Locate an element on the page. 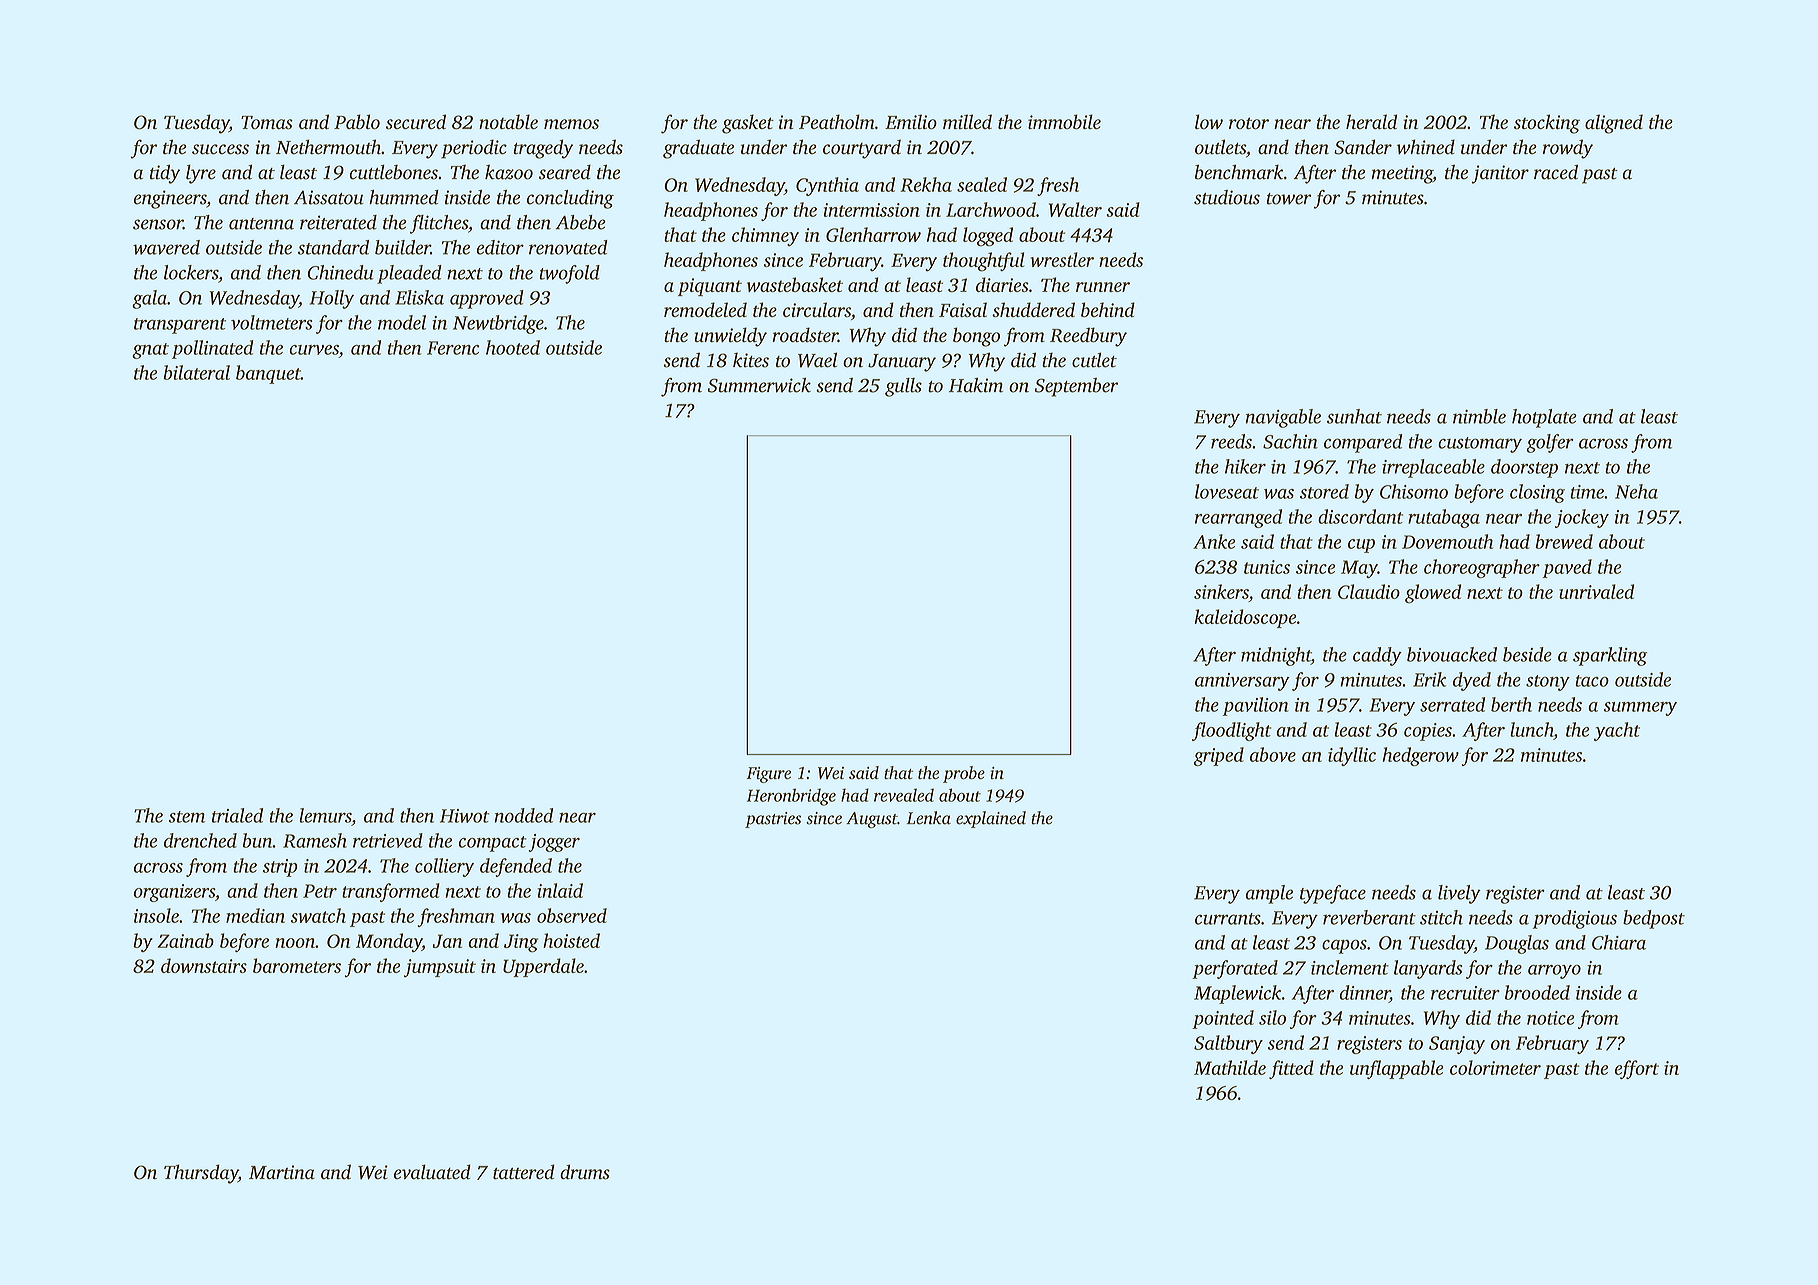 The image size is (1818, 1285). drums is located at coordinates (585, 1172).
